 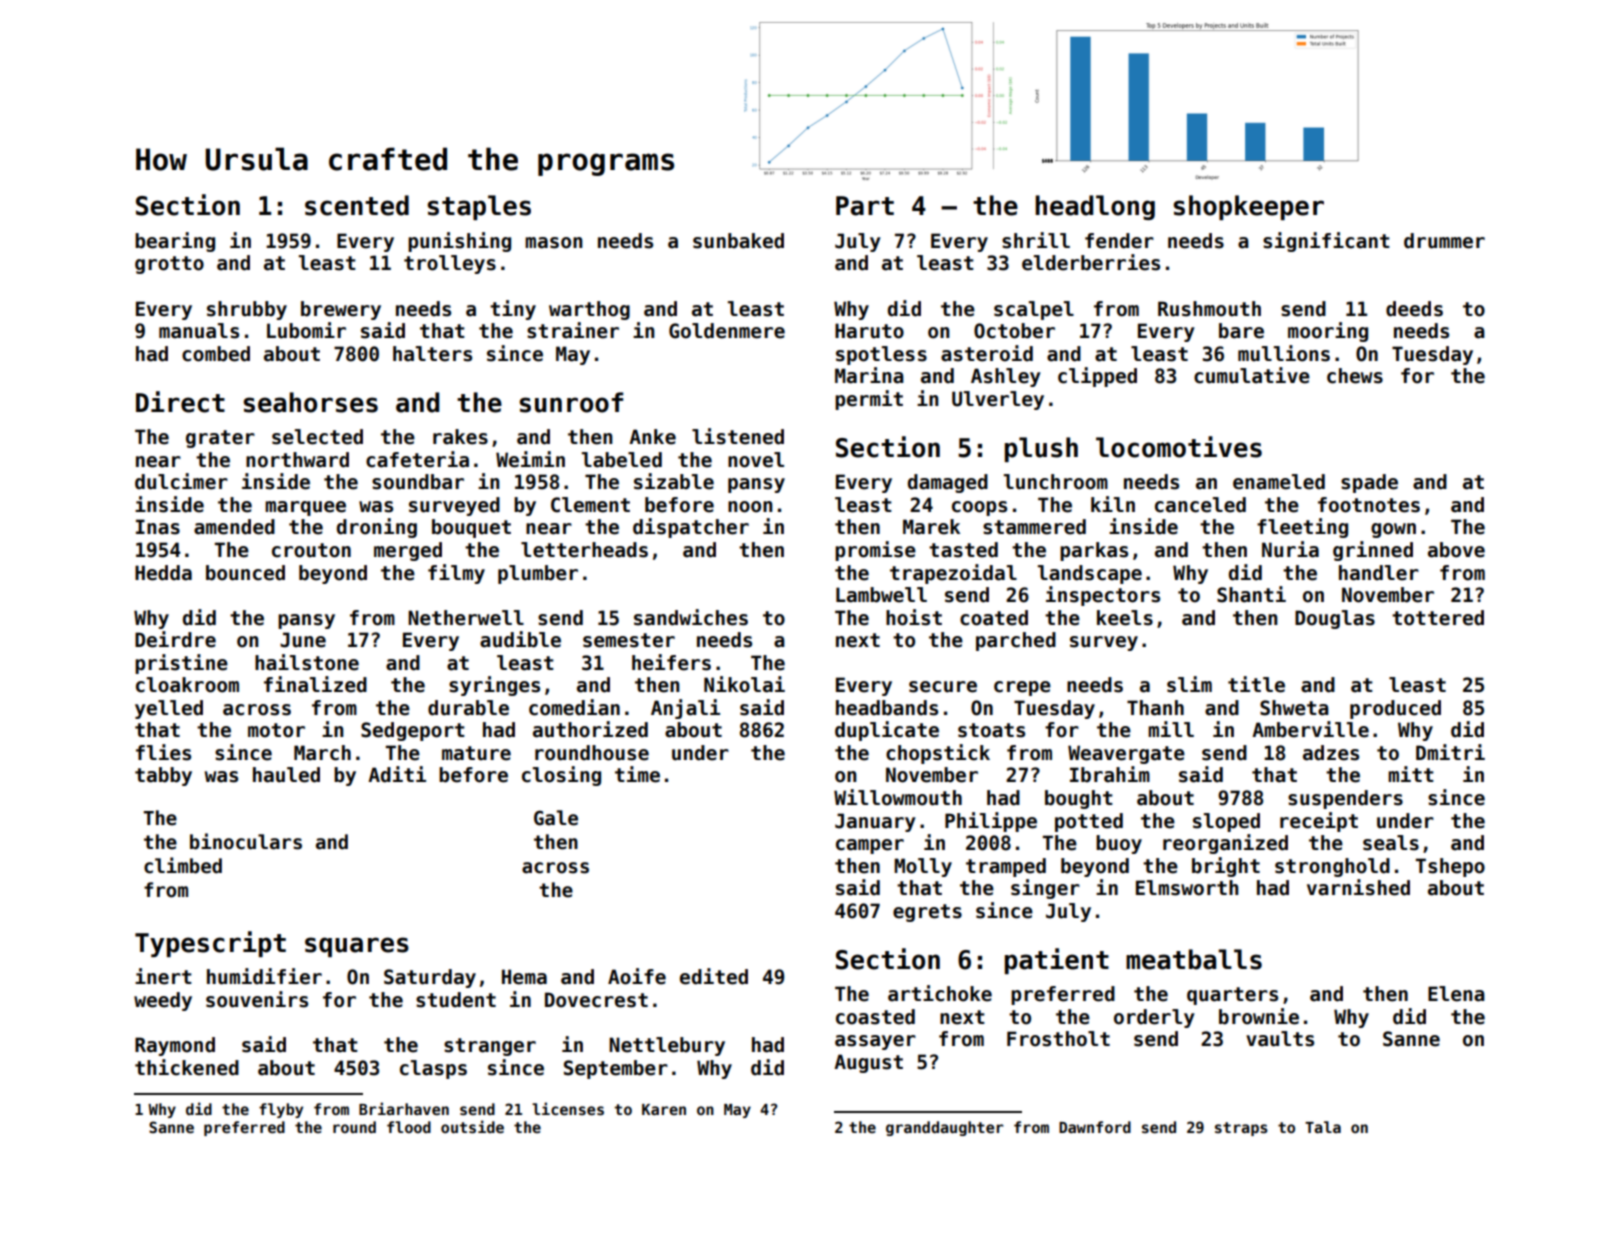 I want to click on warthog, so click(x=589, y=310).
